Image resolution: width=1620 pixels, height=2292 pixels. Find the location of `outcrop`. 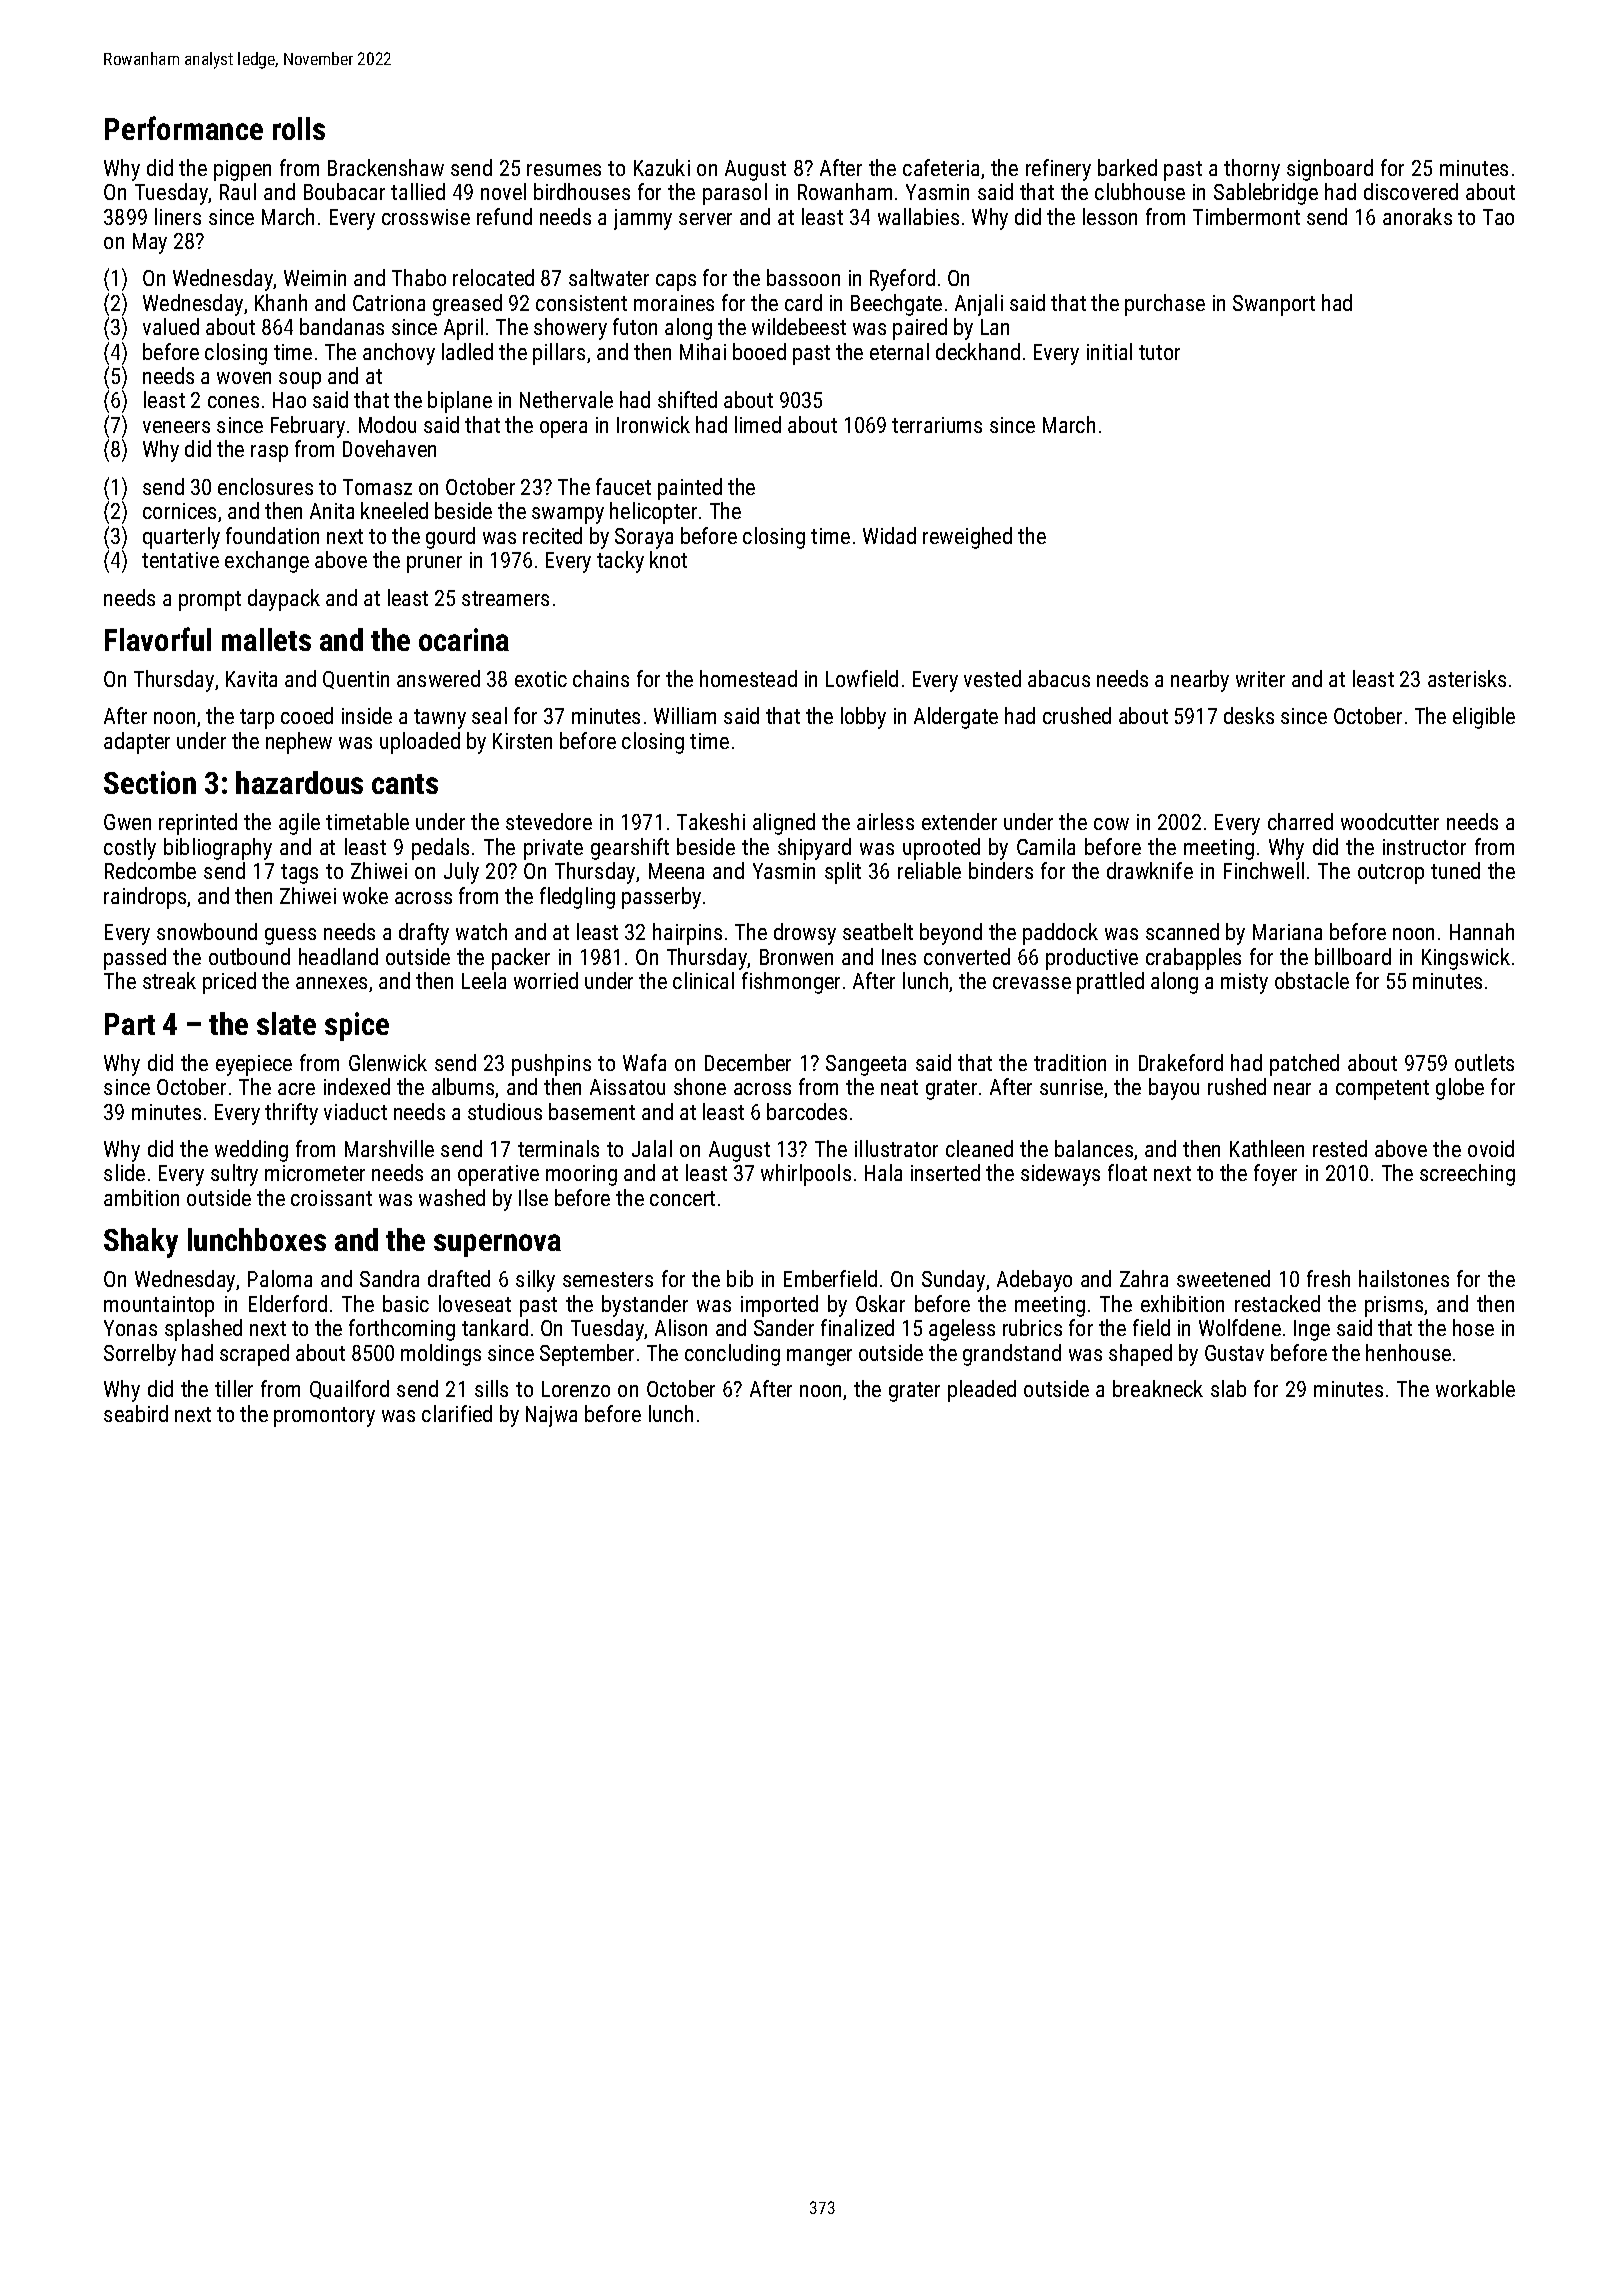

outcrop is located at coordinates (1391, 874).
